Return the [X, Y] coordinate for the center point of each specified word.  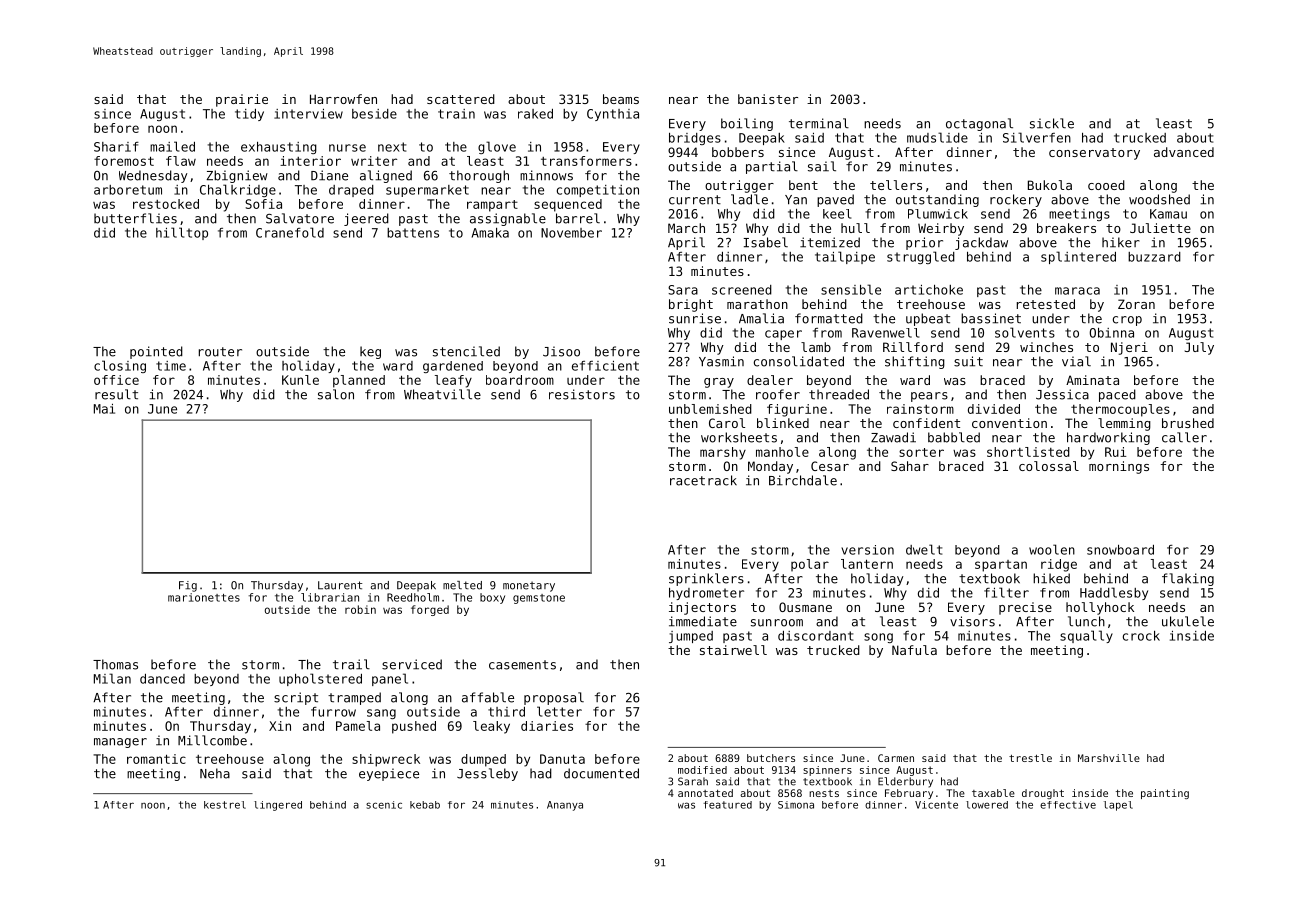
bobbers [738, 152]
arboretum [128, 190]
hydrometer [706, 594]
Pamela [358, 726]
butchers [771, 758]
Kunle [300, 380]
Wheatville [442, 394]
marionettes [204, 597]
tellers [896, 185]
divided [994, 409]
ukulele [1188, 621]
